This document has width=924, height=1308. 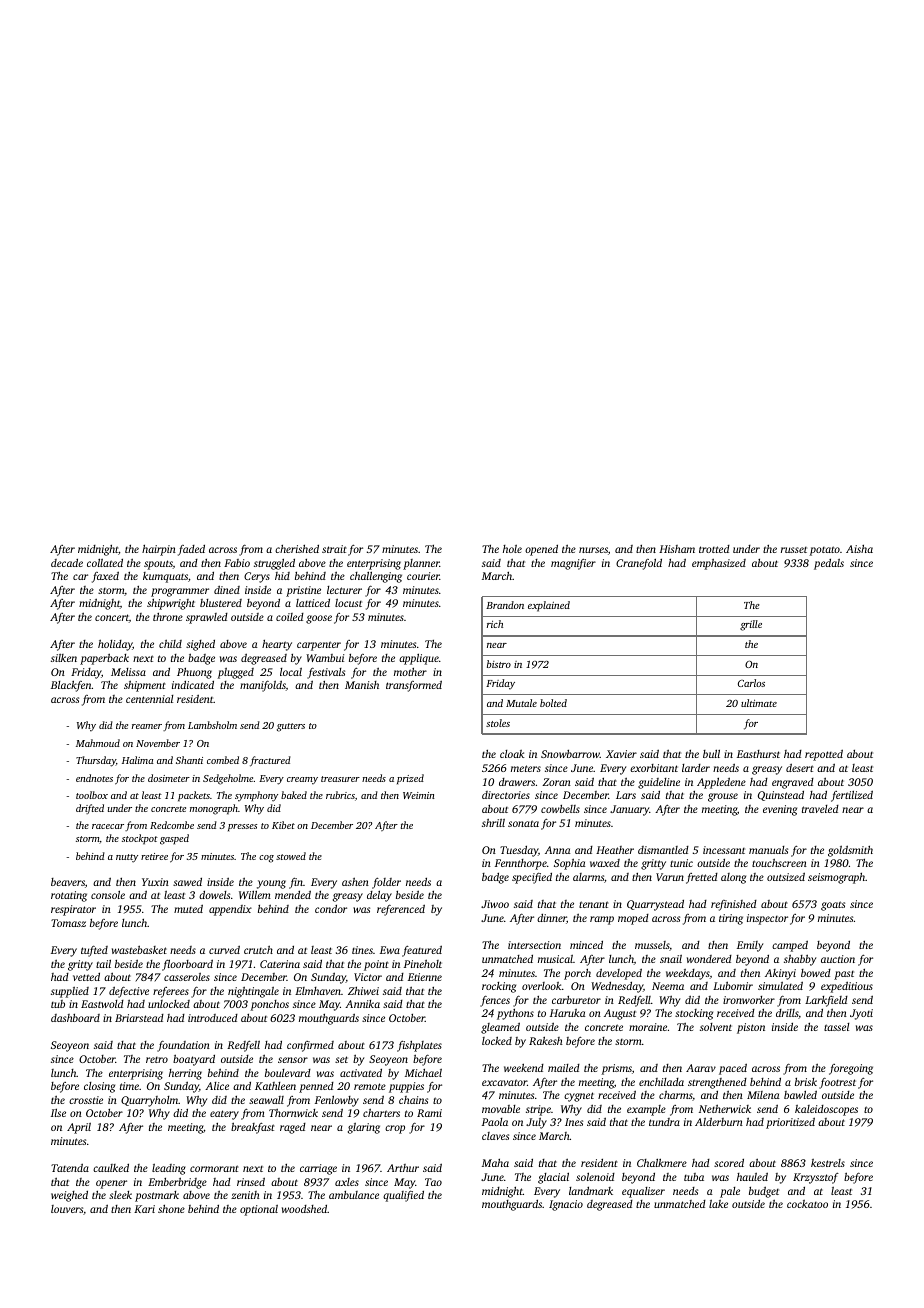 I want to click on Etienne, so click(x=425, y=977).
